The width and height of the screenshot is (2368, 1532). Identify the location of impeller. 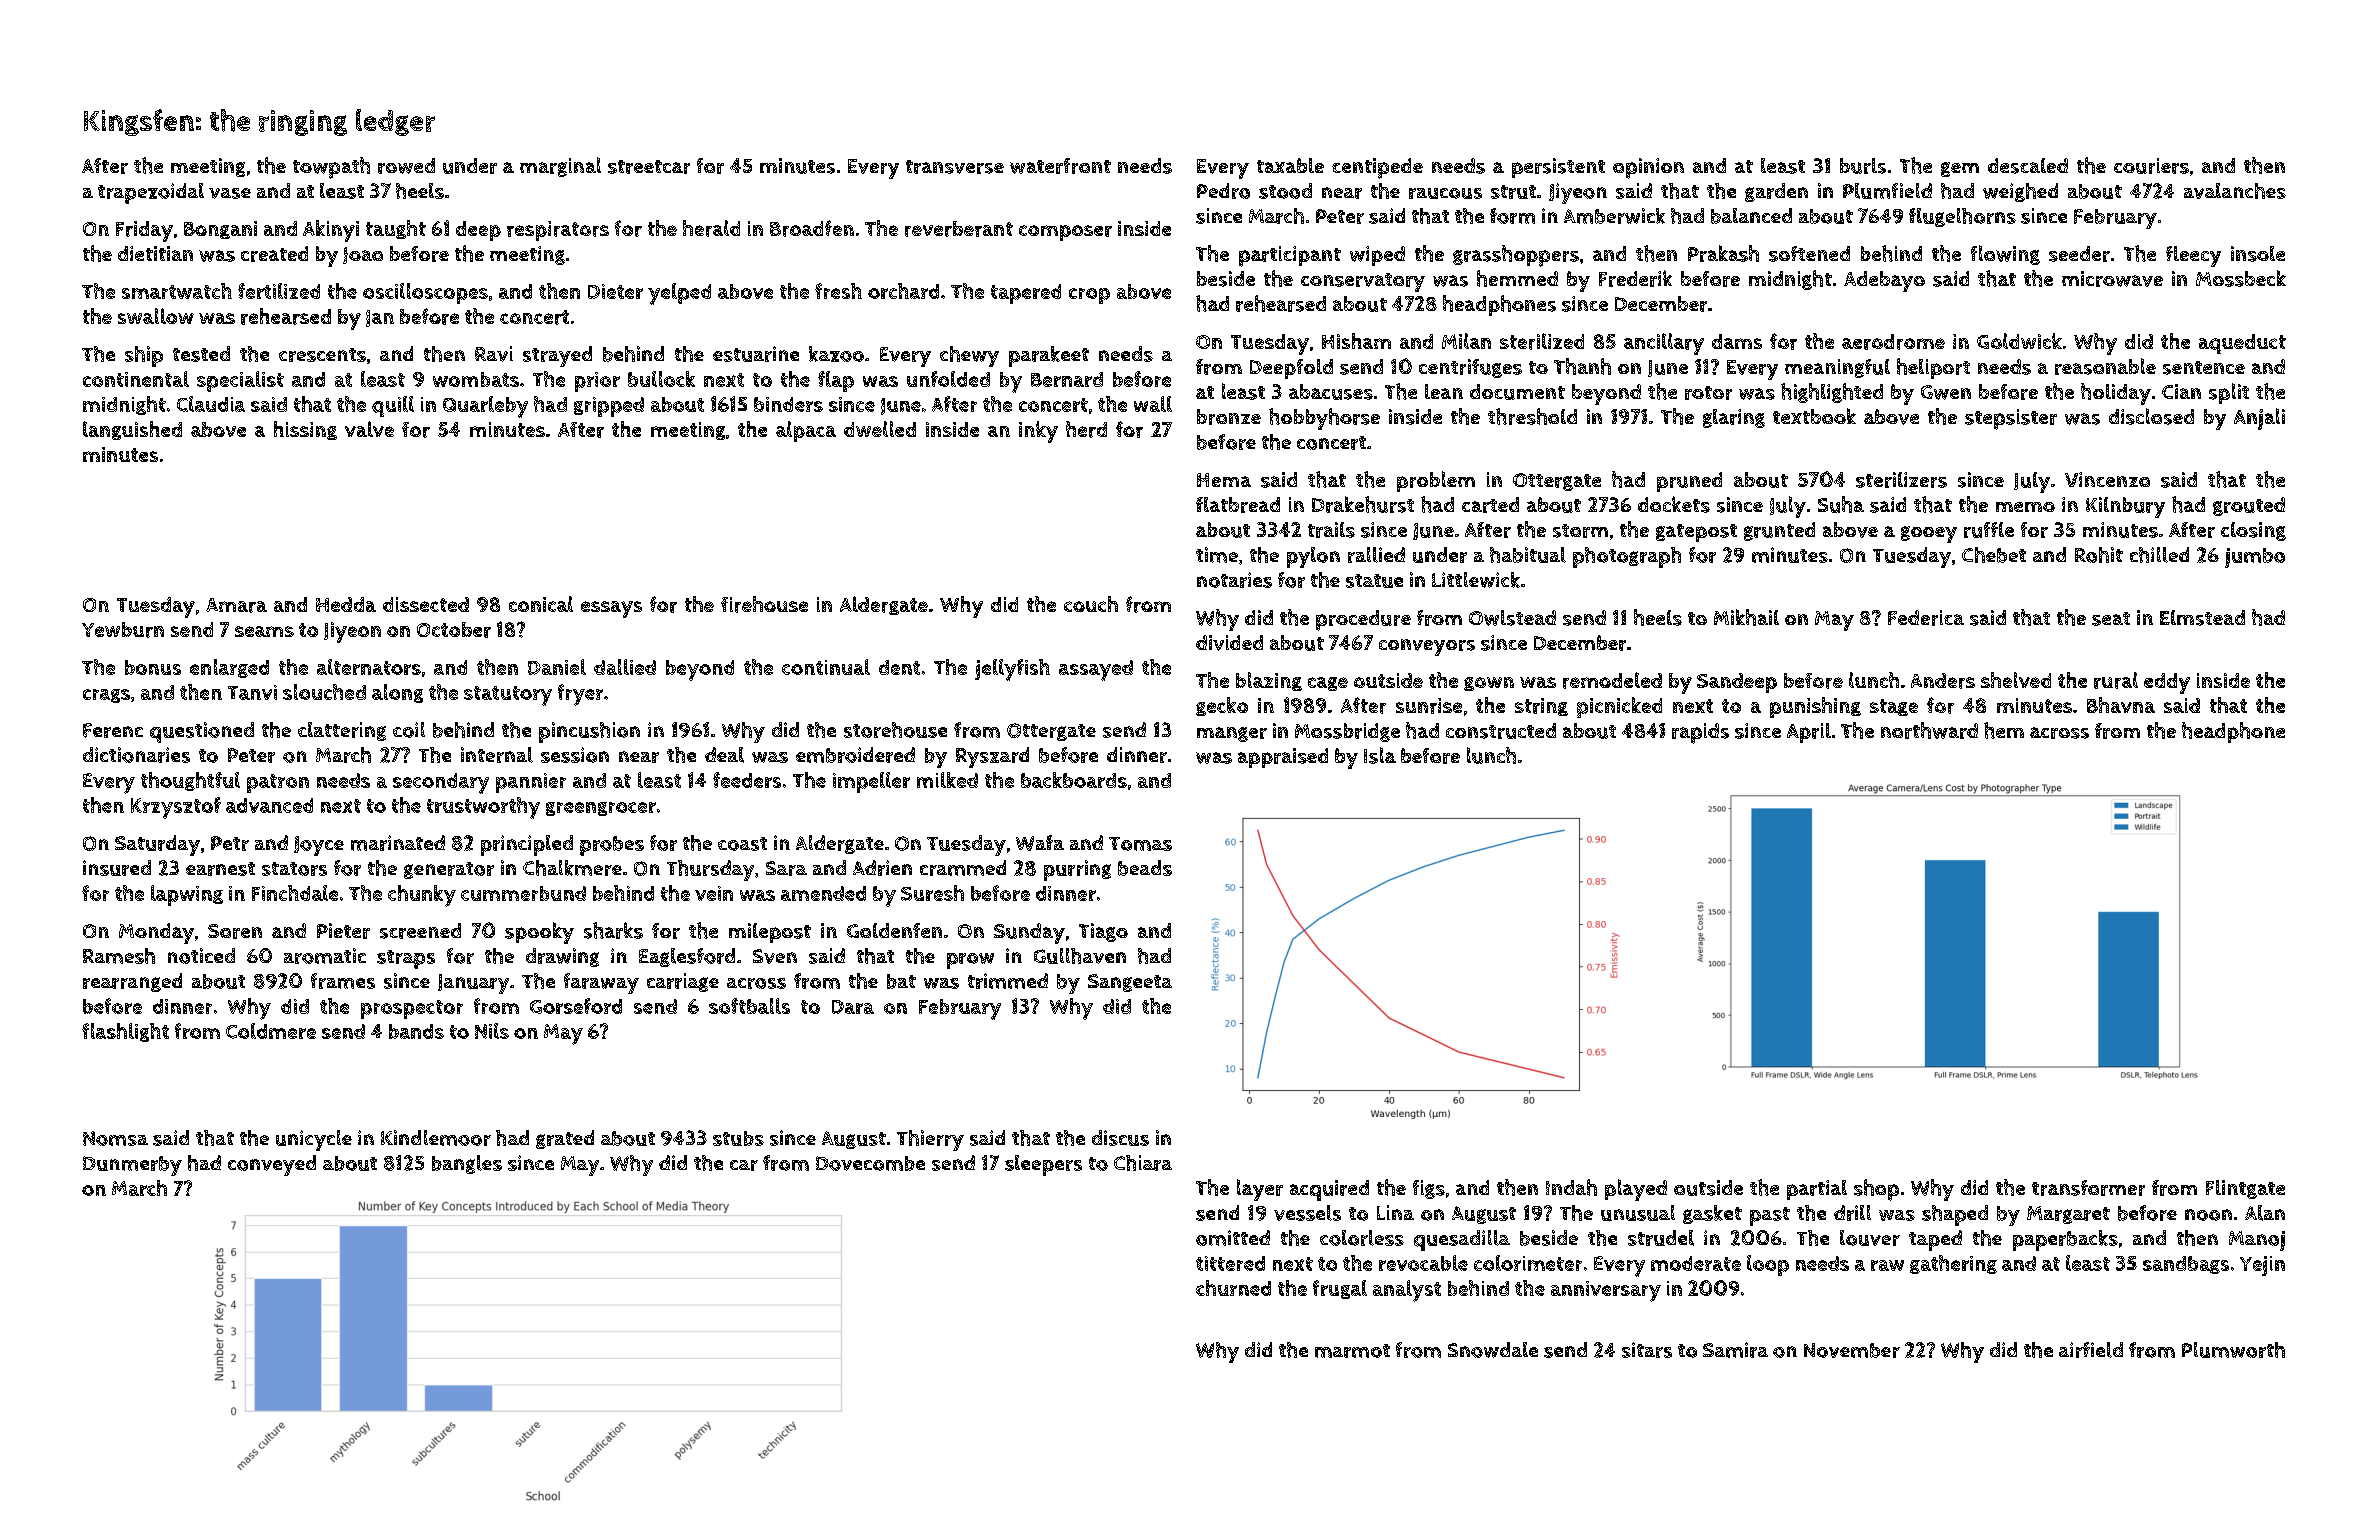
(871, 782).
